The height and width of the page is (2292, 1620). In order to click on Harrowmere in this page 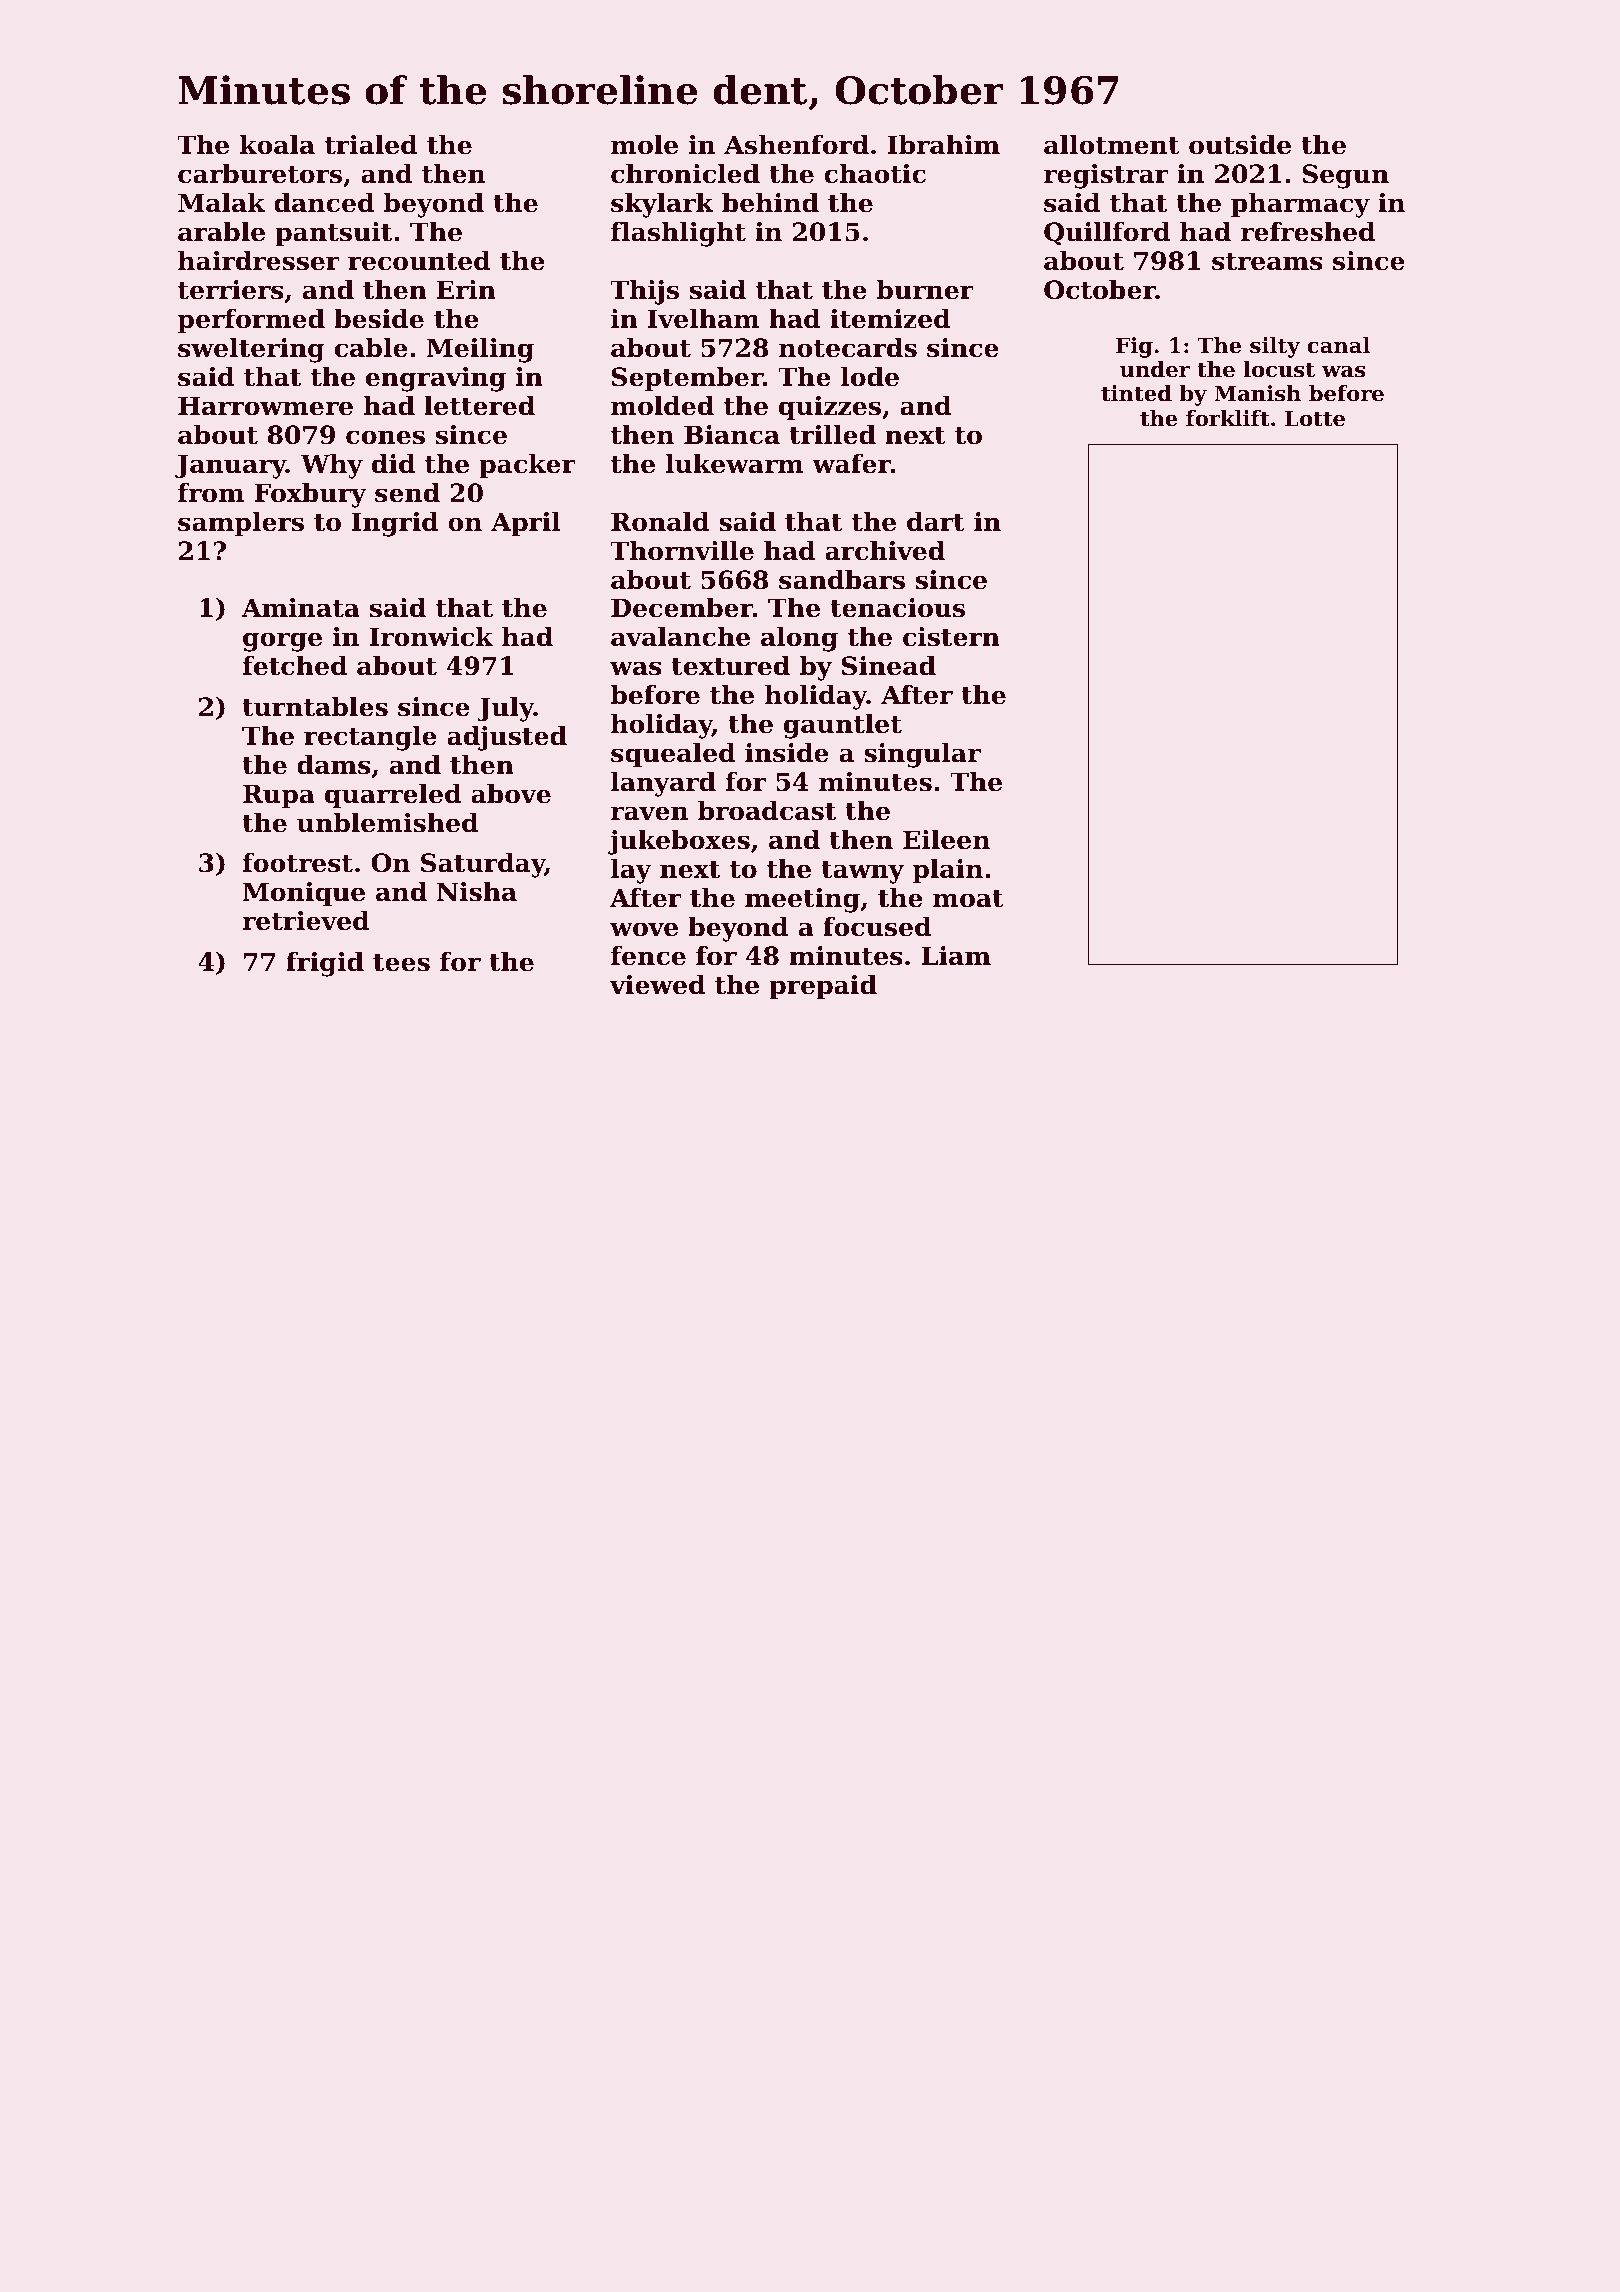, I will do `click(265, 406)`.
